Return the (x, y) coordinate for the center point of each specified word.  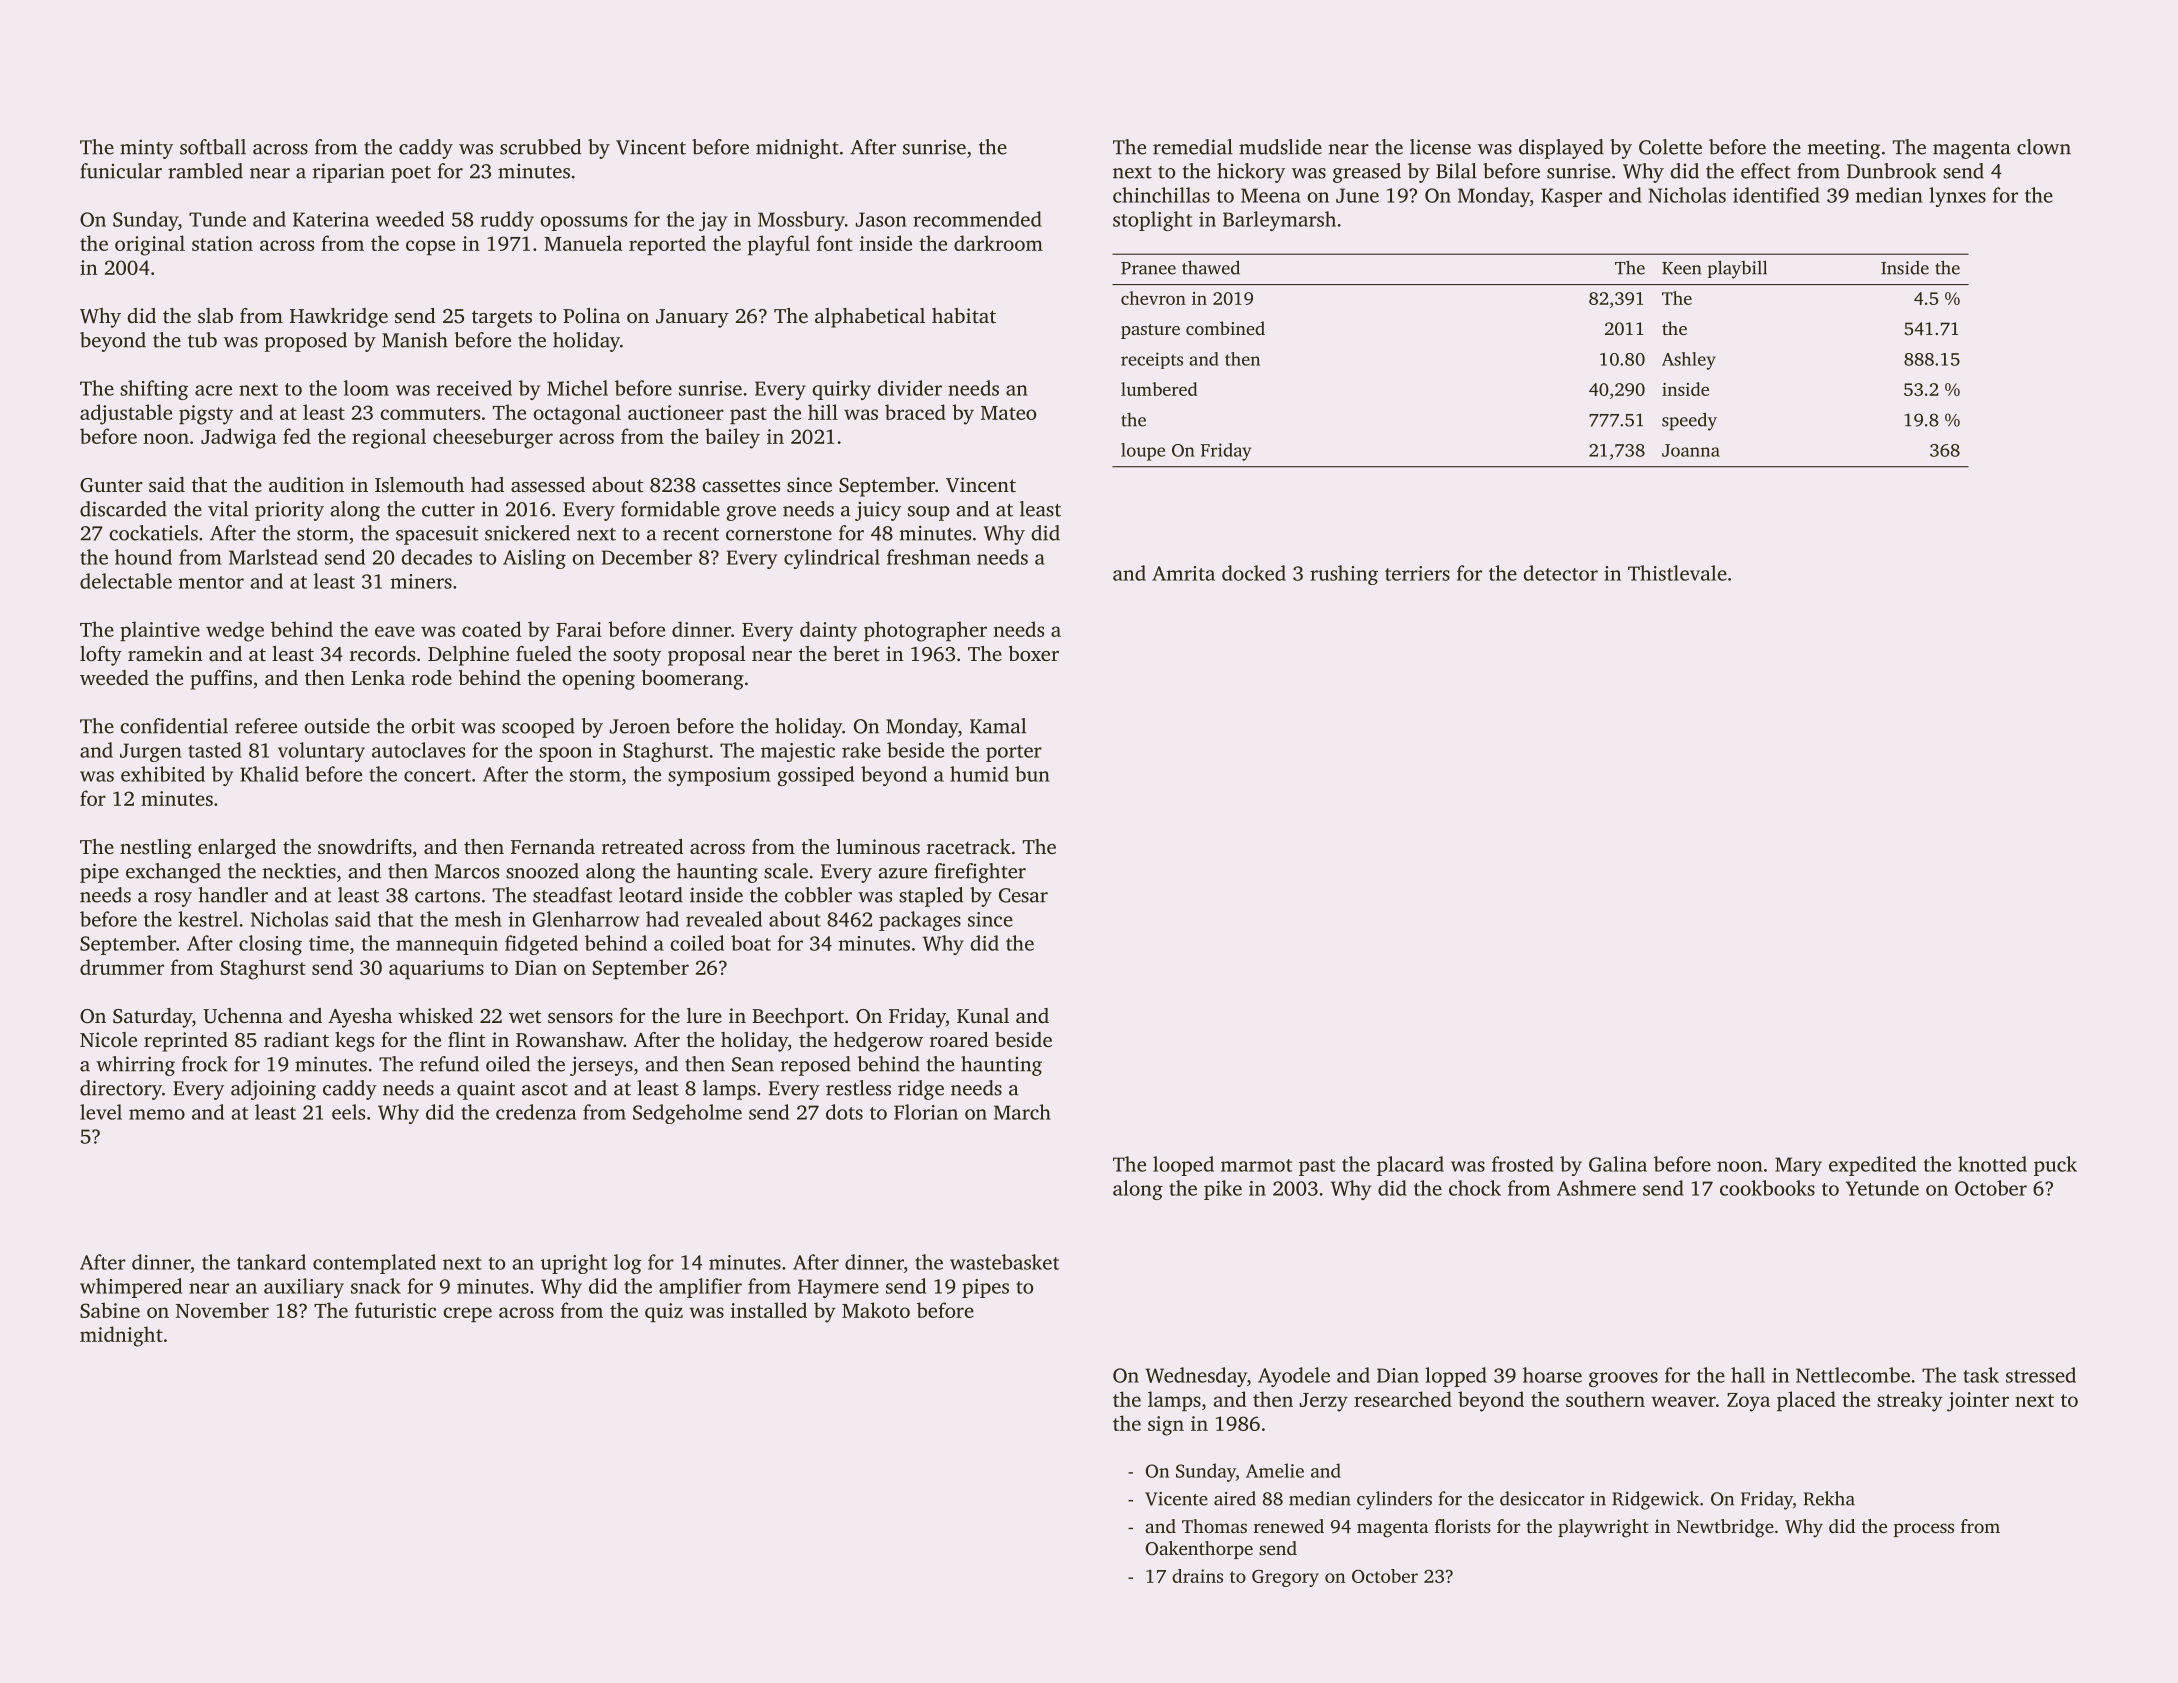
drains (1197, 1576)
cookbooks (1767, 1188)
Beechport (798, 1018)
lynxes (1957, 197)
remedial (1193, 147)
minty (146, 149)
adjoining (273, 1090)
